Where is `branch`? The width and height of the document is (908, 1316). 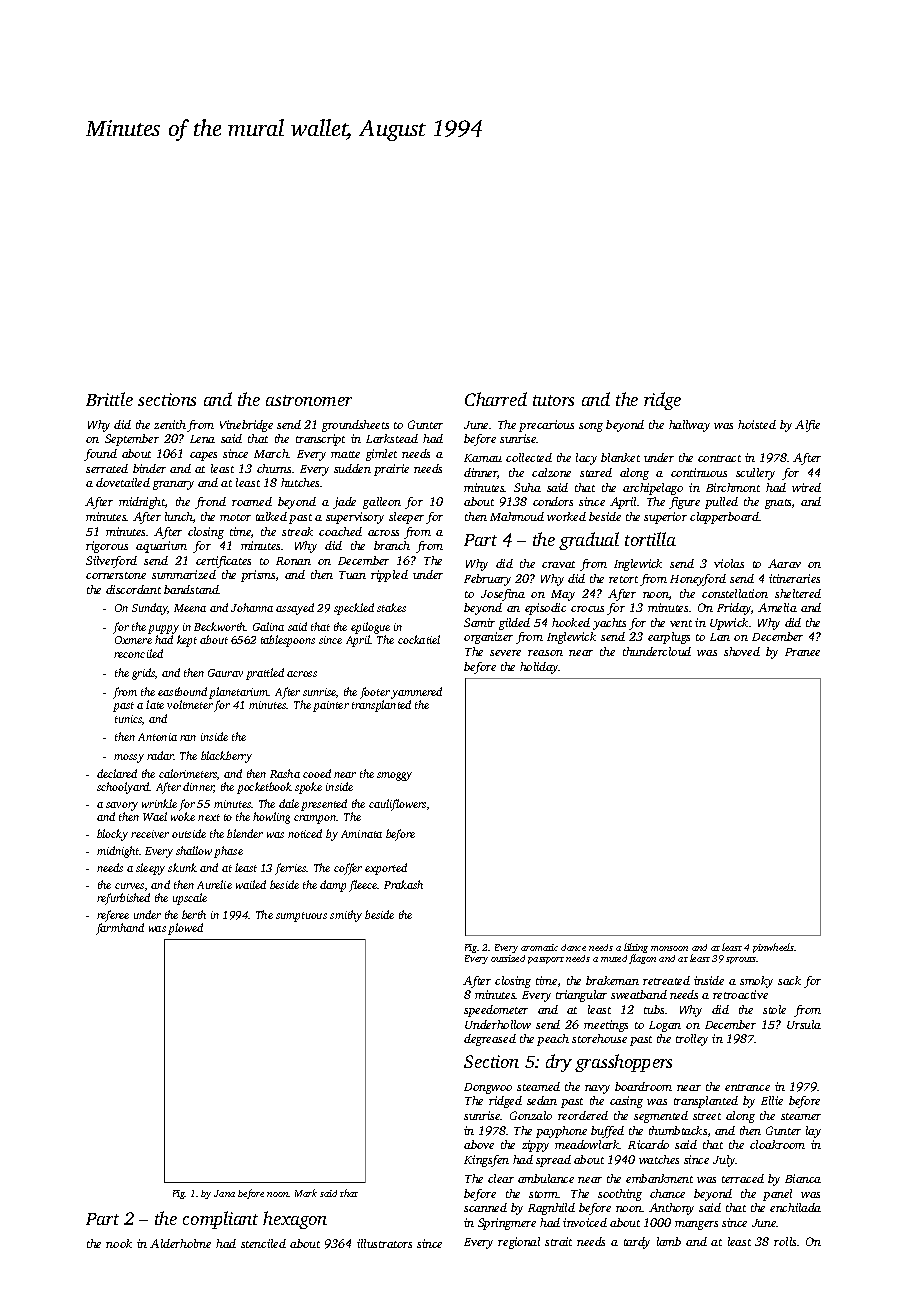
branch is located at coordinates (392, 545).
